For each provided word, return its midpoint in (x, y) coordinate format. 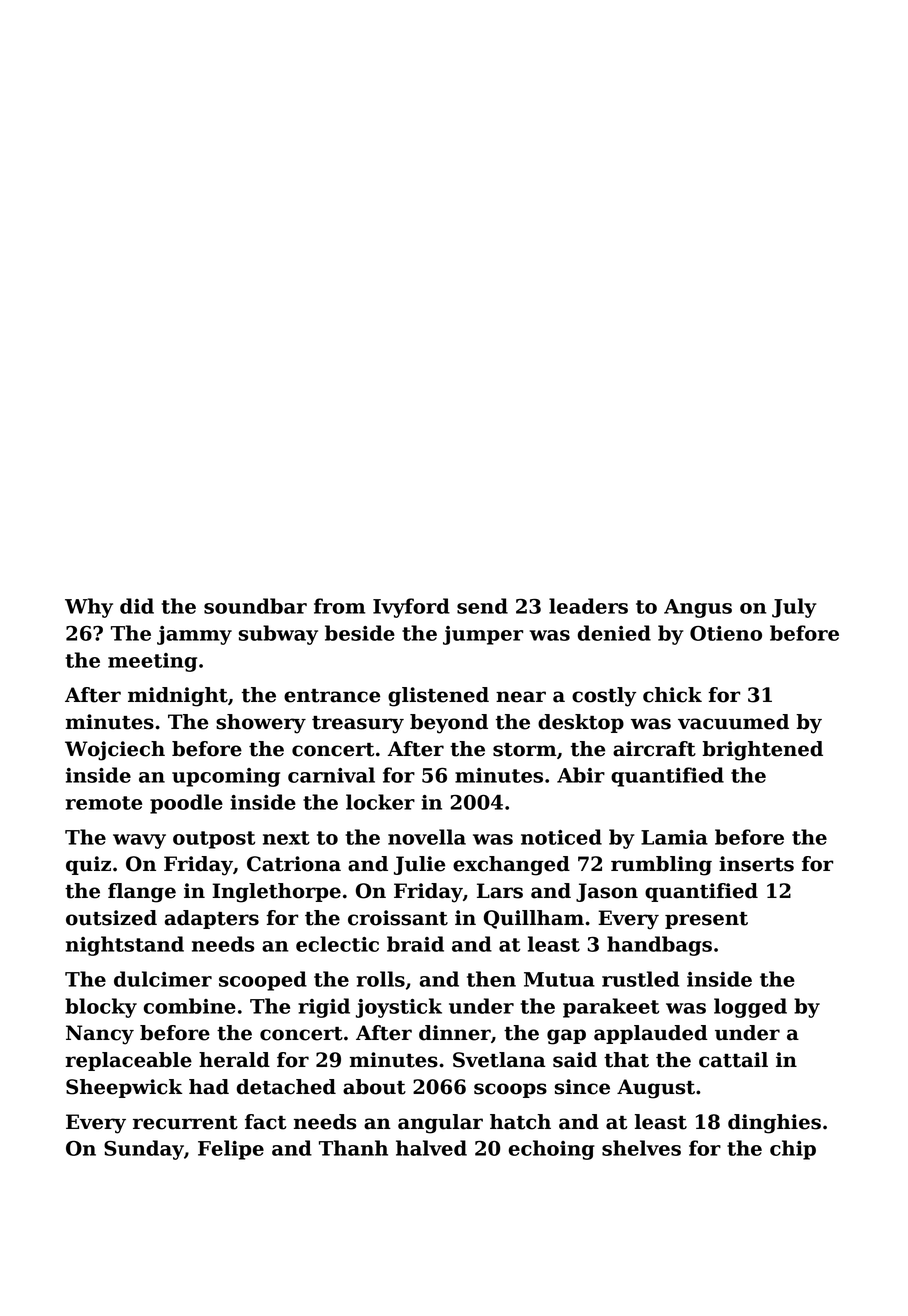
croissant (398, 918)
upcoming (226, 777)
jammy (194, 635)
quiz (88, 865)
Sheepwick (124, 1088)
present (706, 920)
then (491, 979)
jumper (483, 635)
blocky (101, 1008)
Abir (581, 775)
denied (614, 633)
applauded (651, 1034)
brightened (762, 751)
